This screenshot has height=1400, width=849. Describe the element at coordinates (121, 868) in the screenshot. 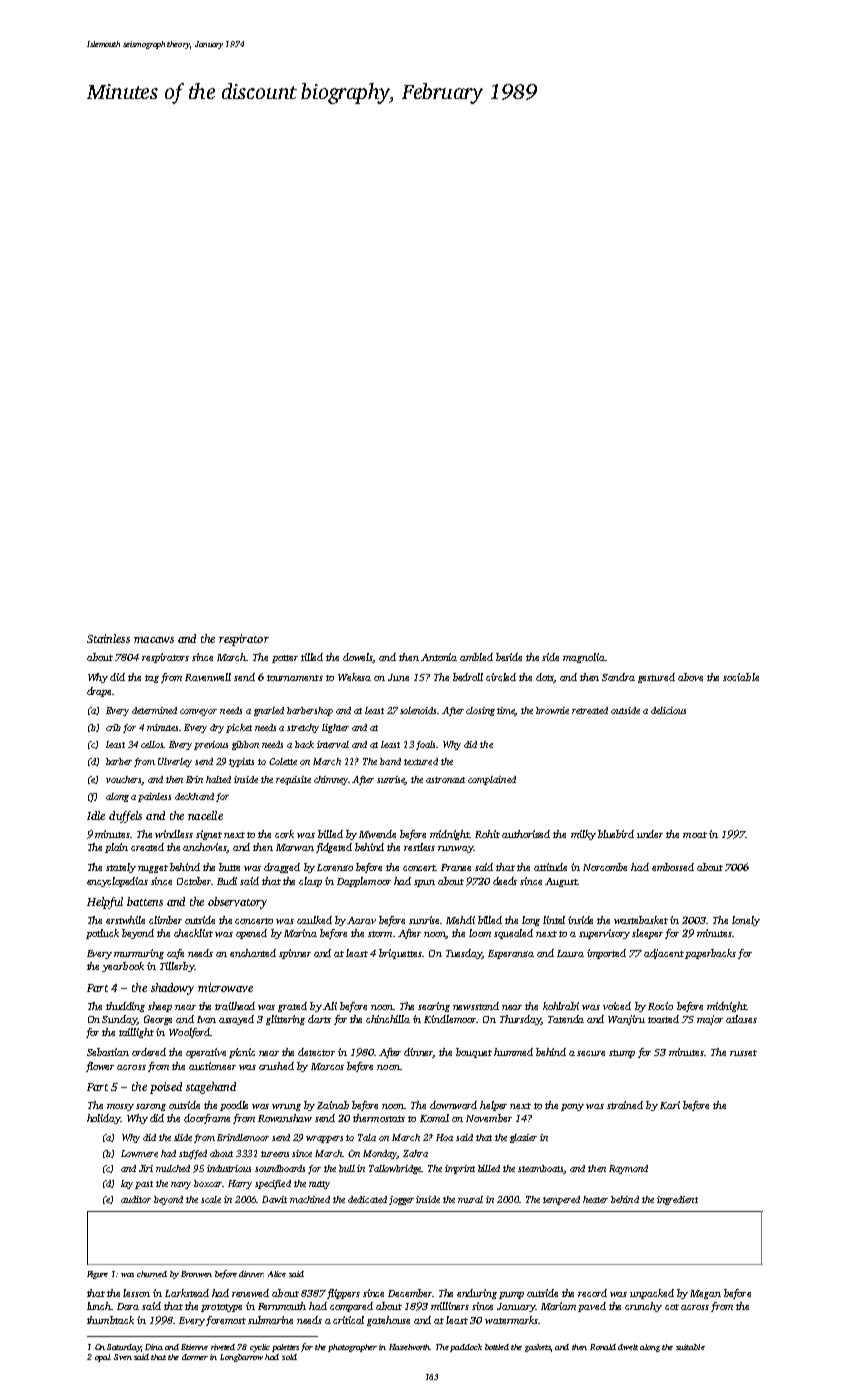

I see `stately` at that location.
